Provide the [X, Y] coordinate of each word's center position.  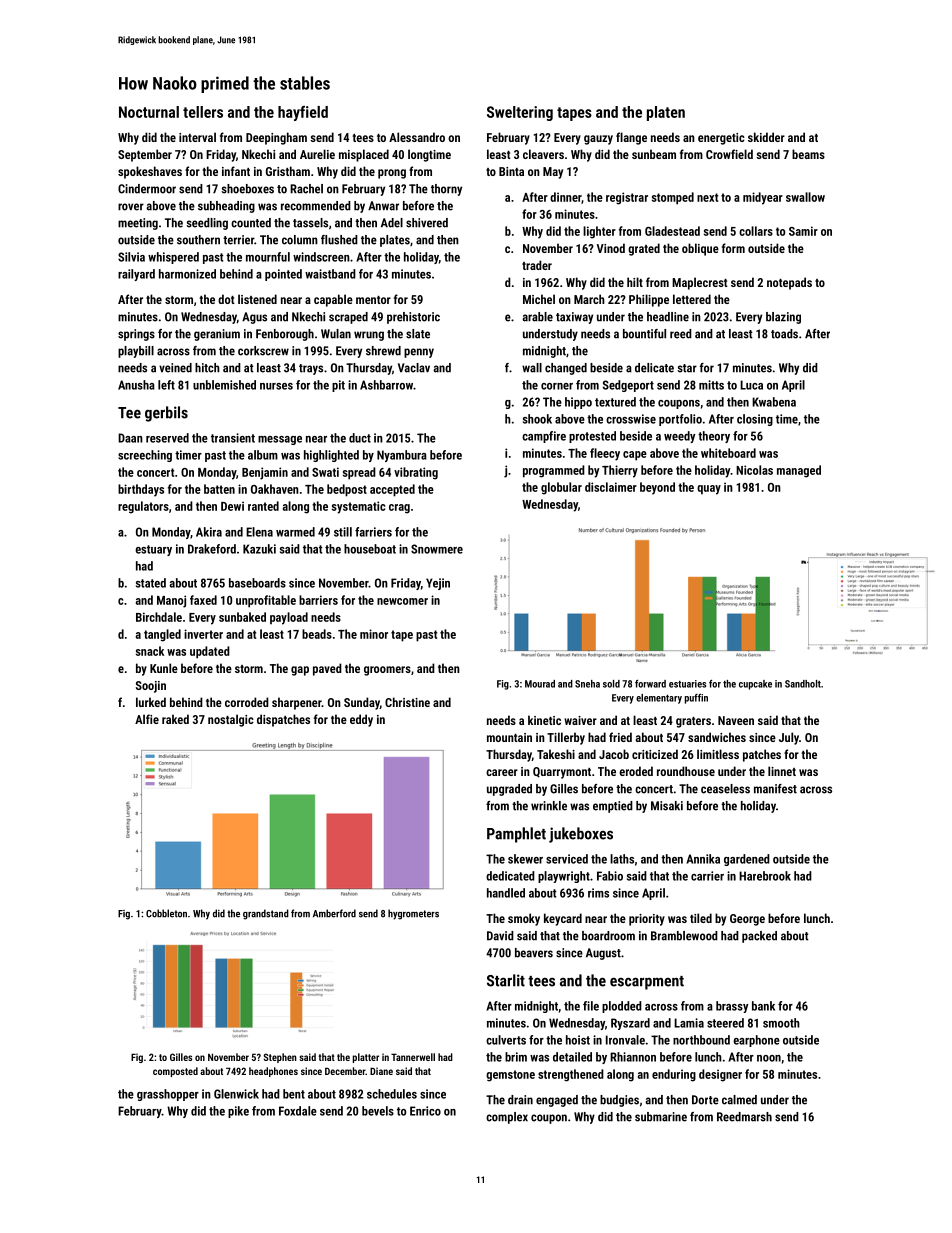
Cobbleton [166, 913]
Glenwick [236, 1094]
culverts [506, 1040]
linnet [782, 771]
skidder [766, 137]
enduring [674, 1075]
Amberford [334, 913]
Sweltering [520, 113]
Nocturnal [149, 112]
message [280, 440]
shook [537, 419]
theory [714, 437]
